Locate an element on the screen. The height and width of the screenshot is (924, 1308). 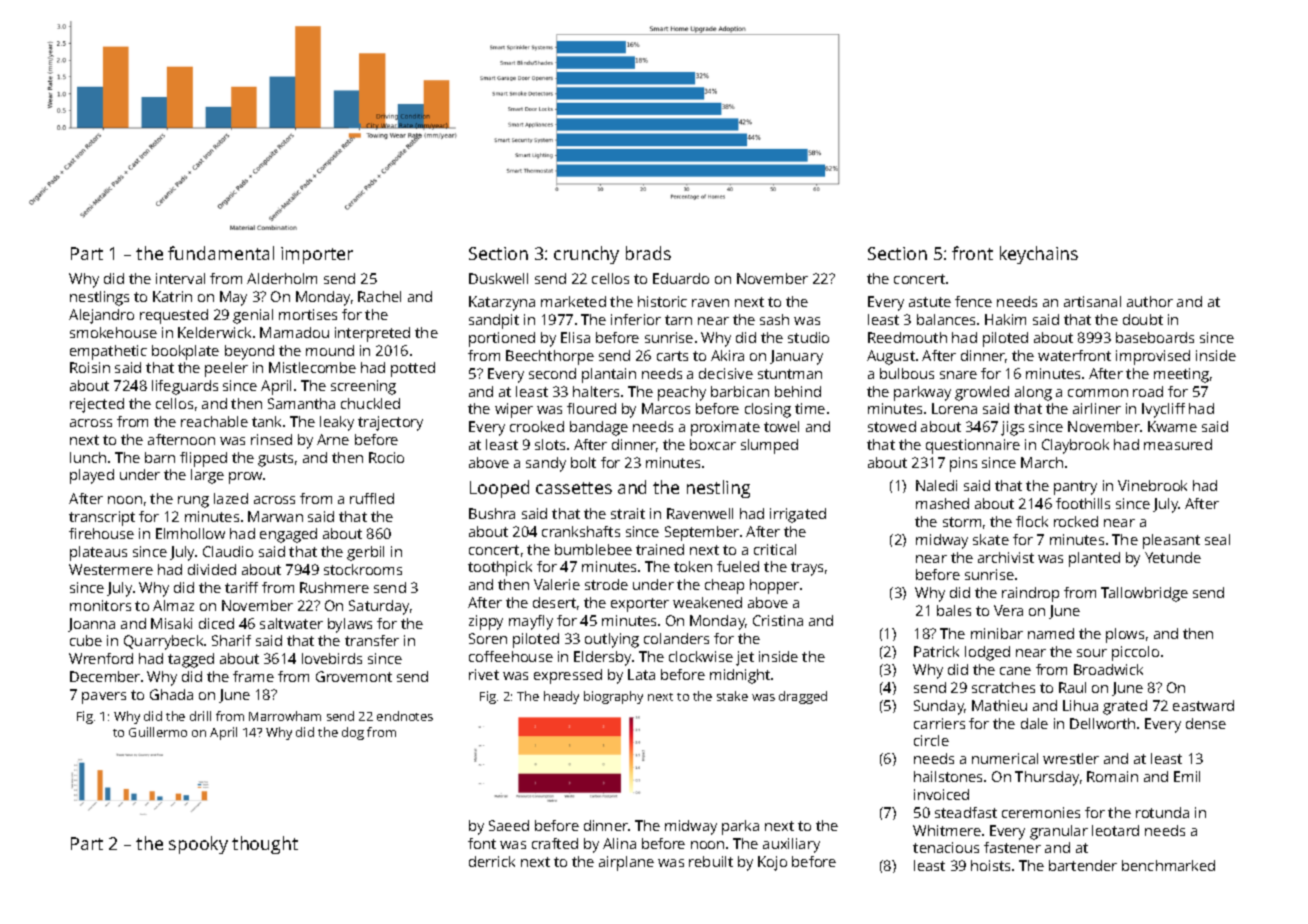
fundamental is located at coordinates (221, 253).
